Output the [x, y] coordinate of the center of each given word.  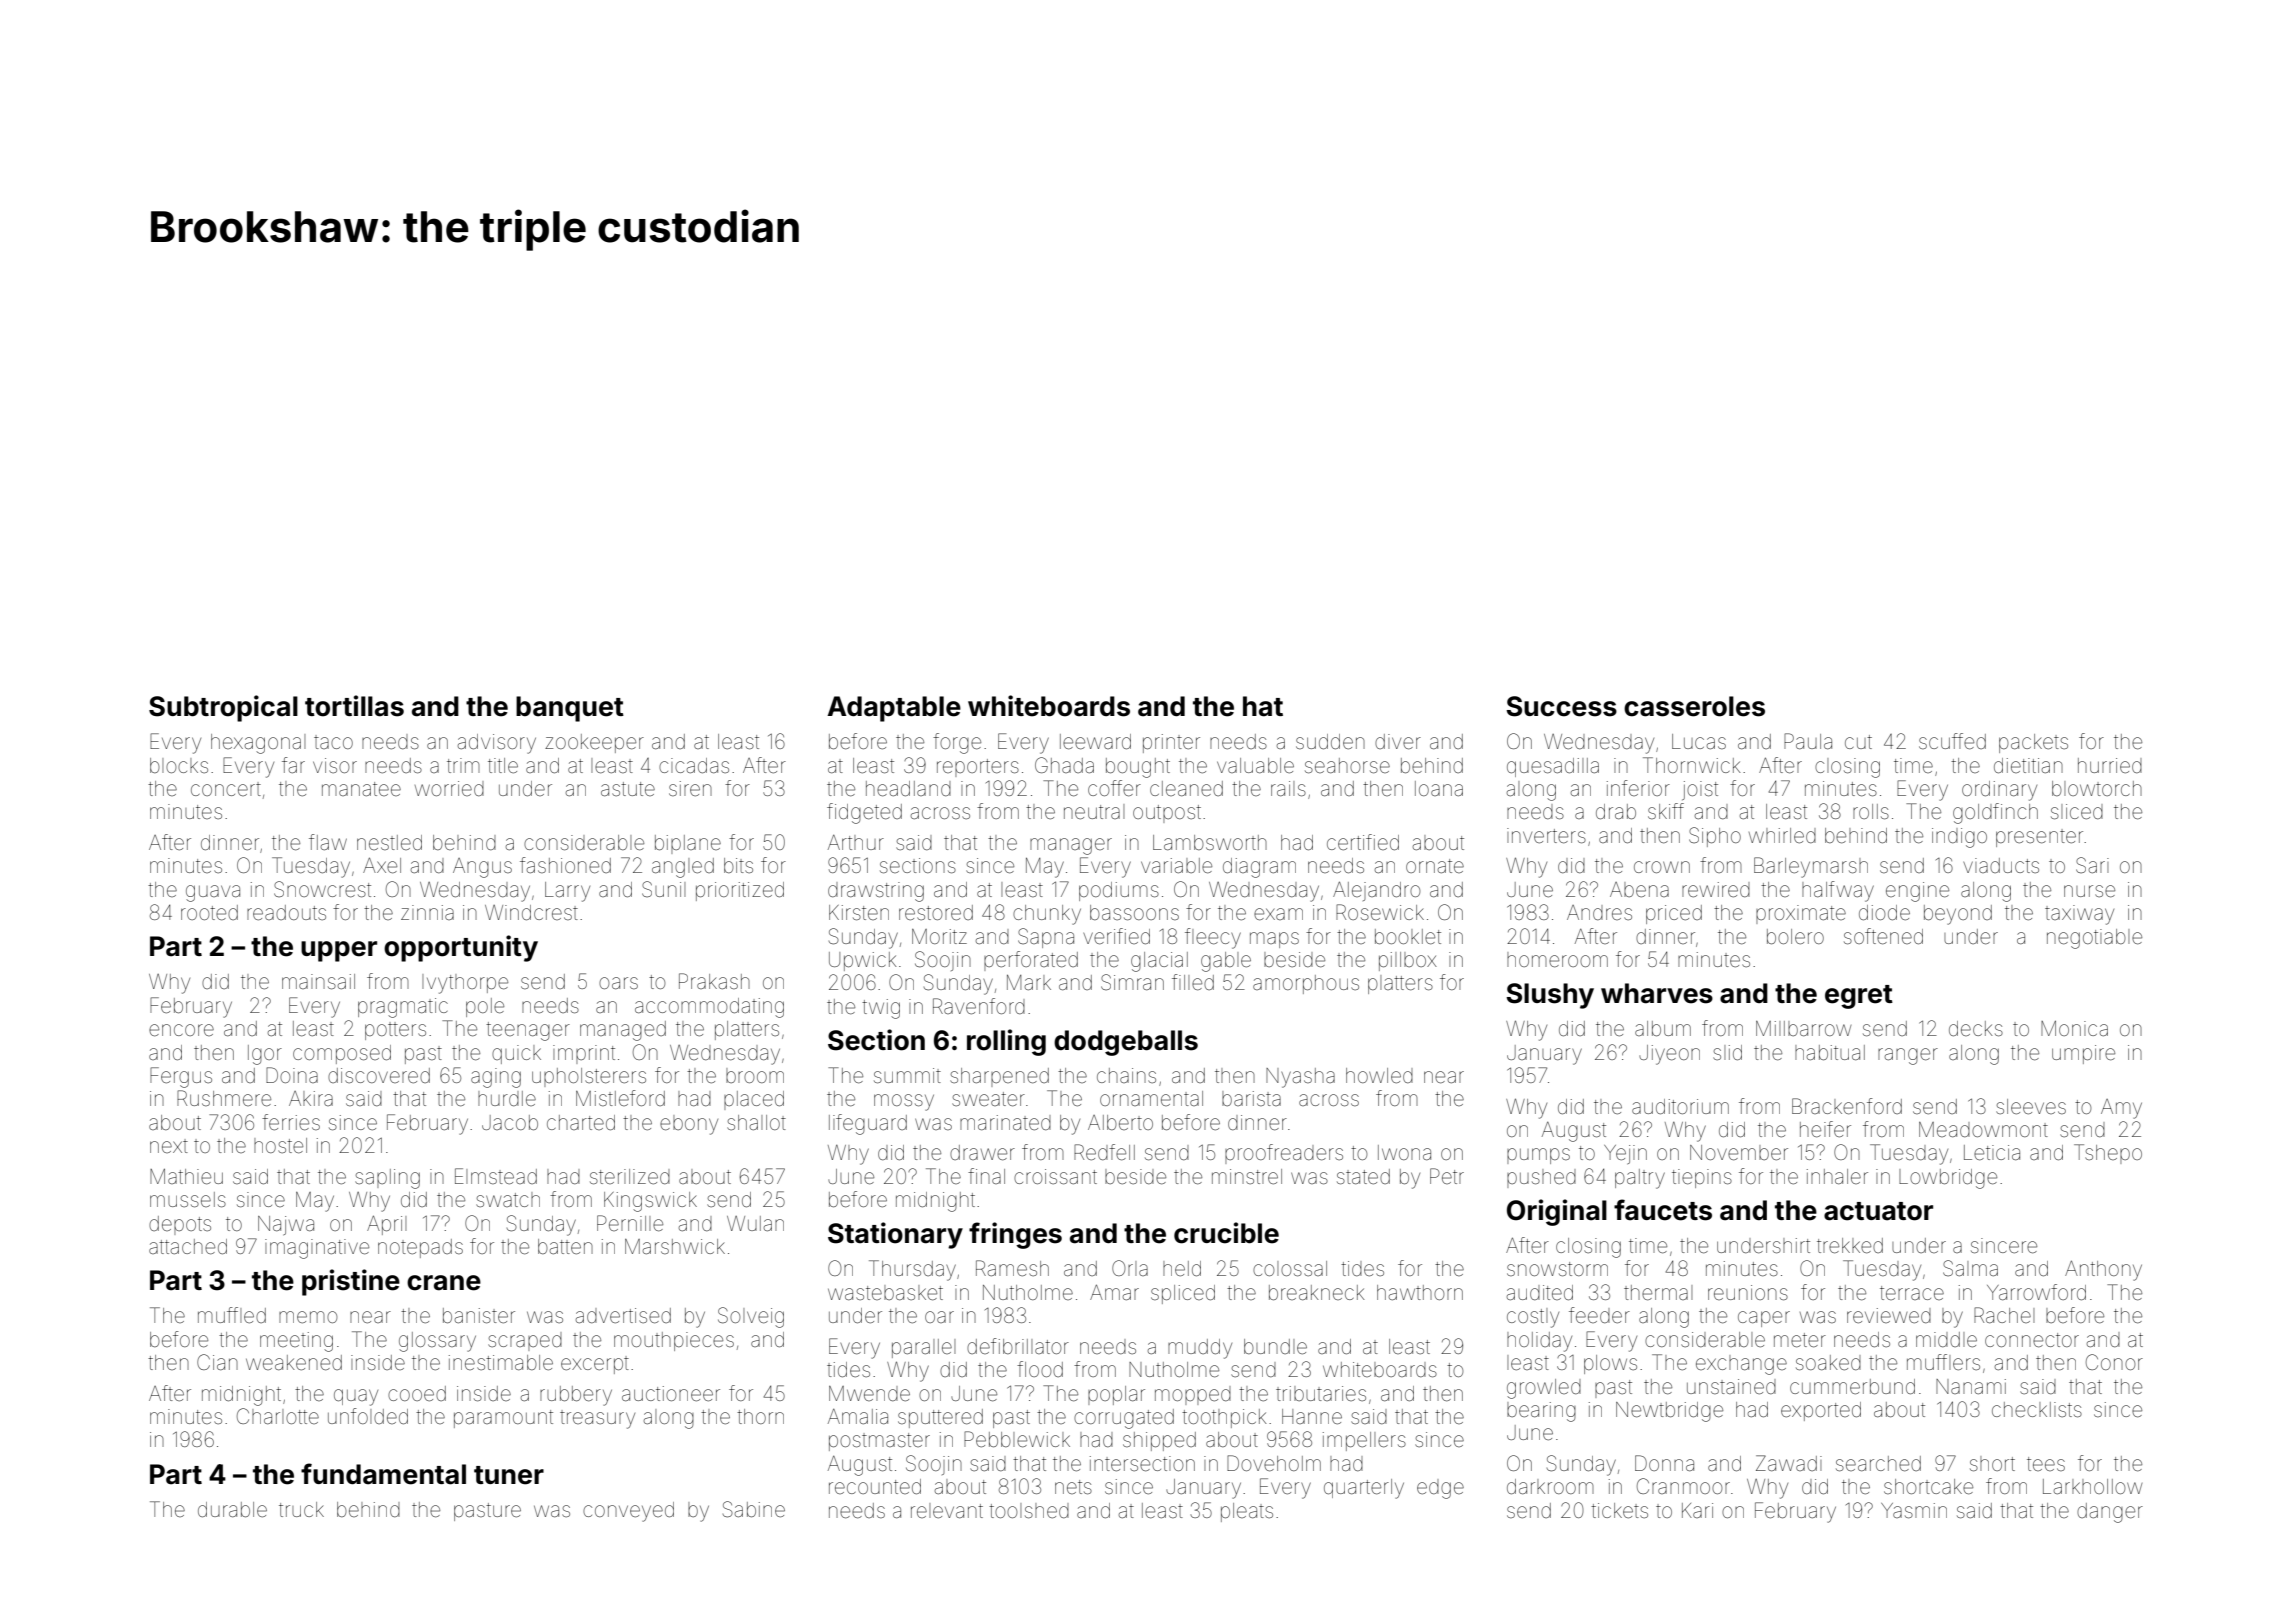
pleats [1247, 1512]
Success [1561, 706]
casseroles [1694, 706]
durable [232, 1509]
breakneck [1317, 1292]
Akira [311, 1098]
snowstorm [1557, 1269]
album [1663, 1028]
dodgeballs [1126, 1043]
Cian [217, 1362]
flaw [328, 842]
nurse [2089, 891]
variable [1176, 866]
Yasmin [1914, 1510]
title [503, 765]
